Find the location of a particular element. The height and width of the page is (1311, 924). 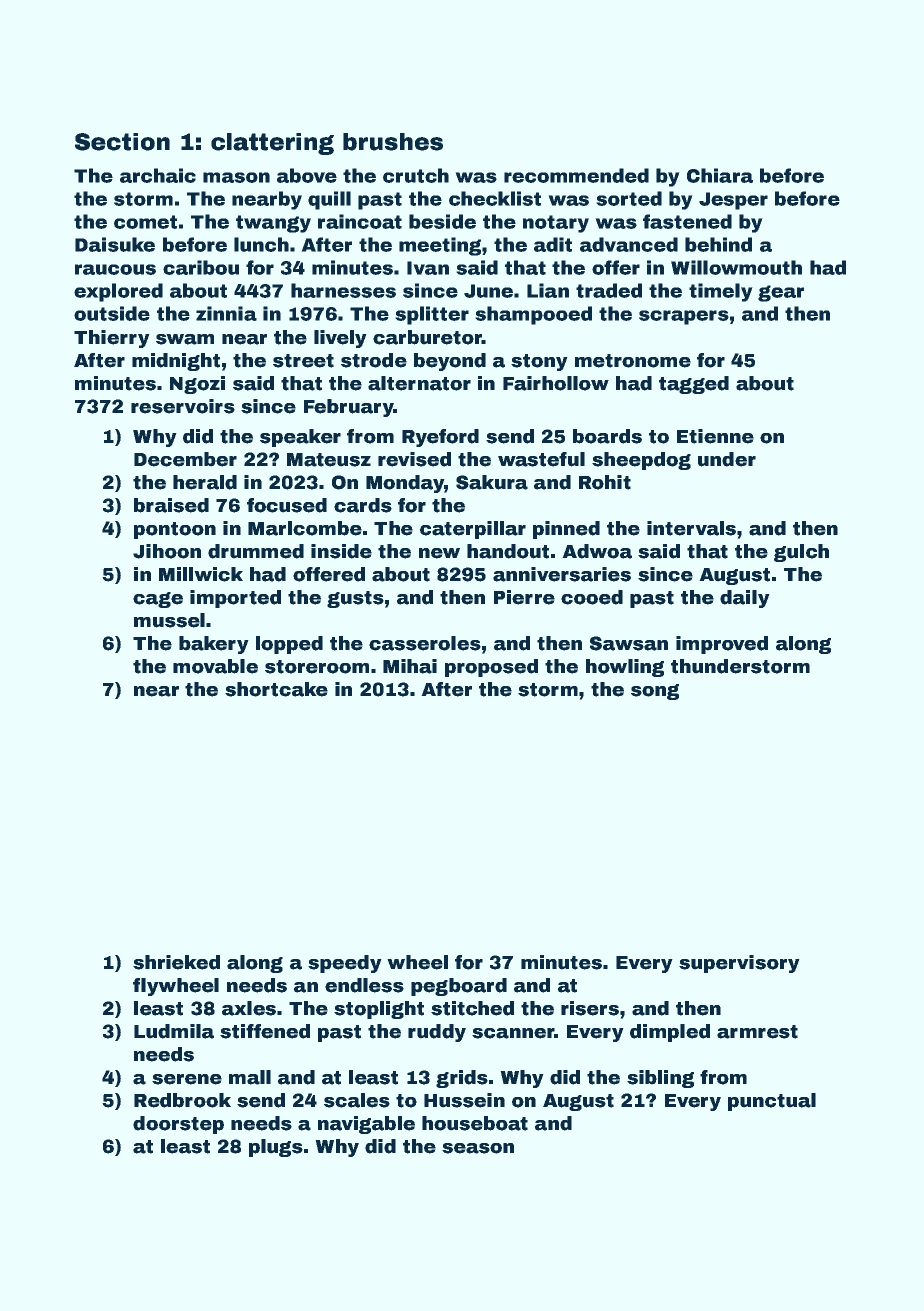

shrieked is located at coordinates (176, 962).
